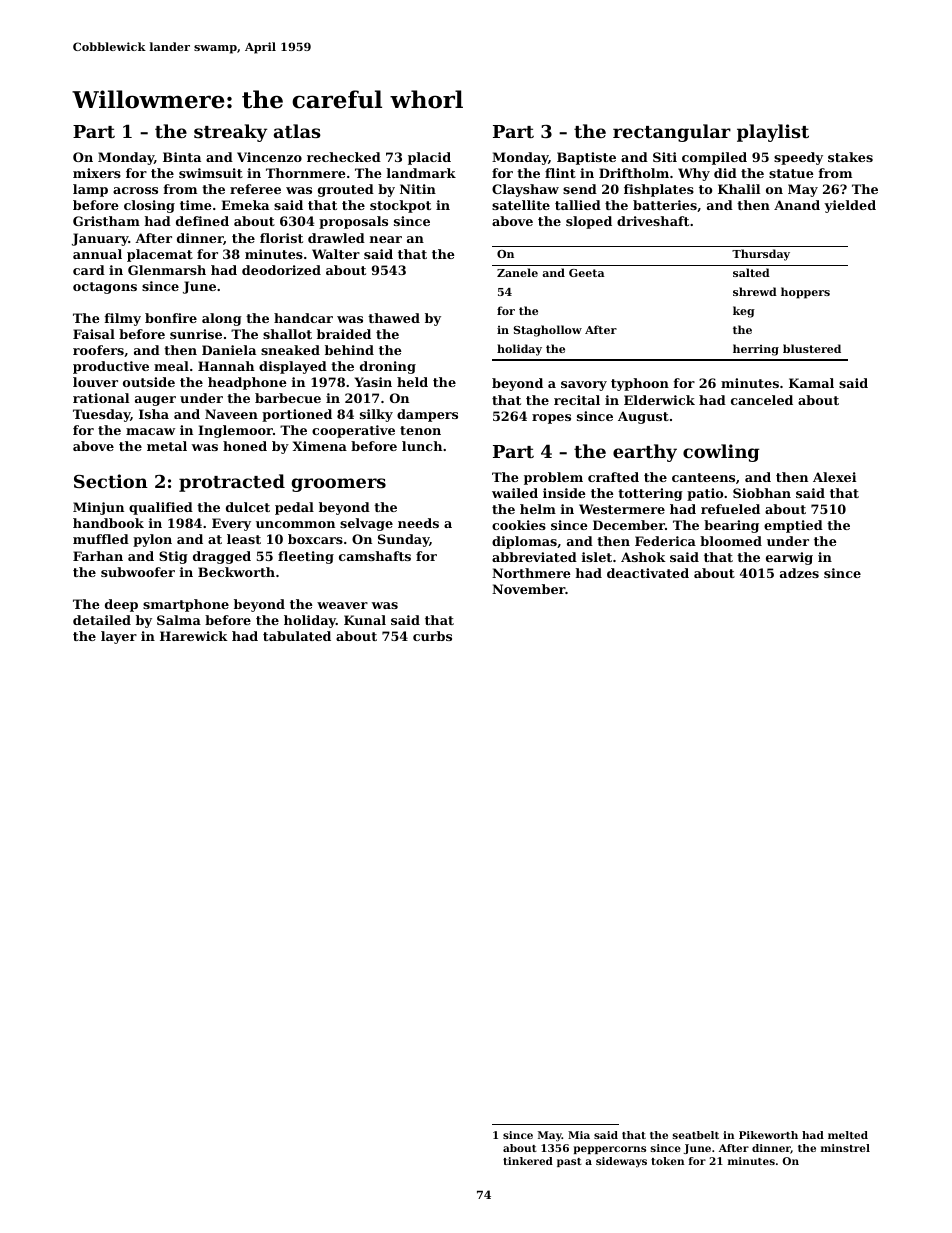 The image size is (952, 1233). Describe the element at coordinates (569, 1162) in the screenshot. I see `past` at that location.
